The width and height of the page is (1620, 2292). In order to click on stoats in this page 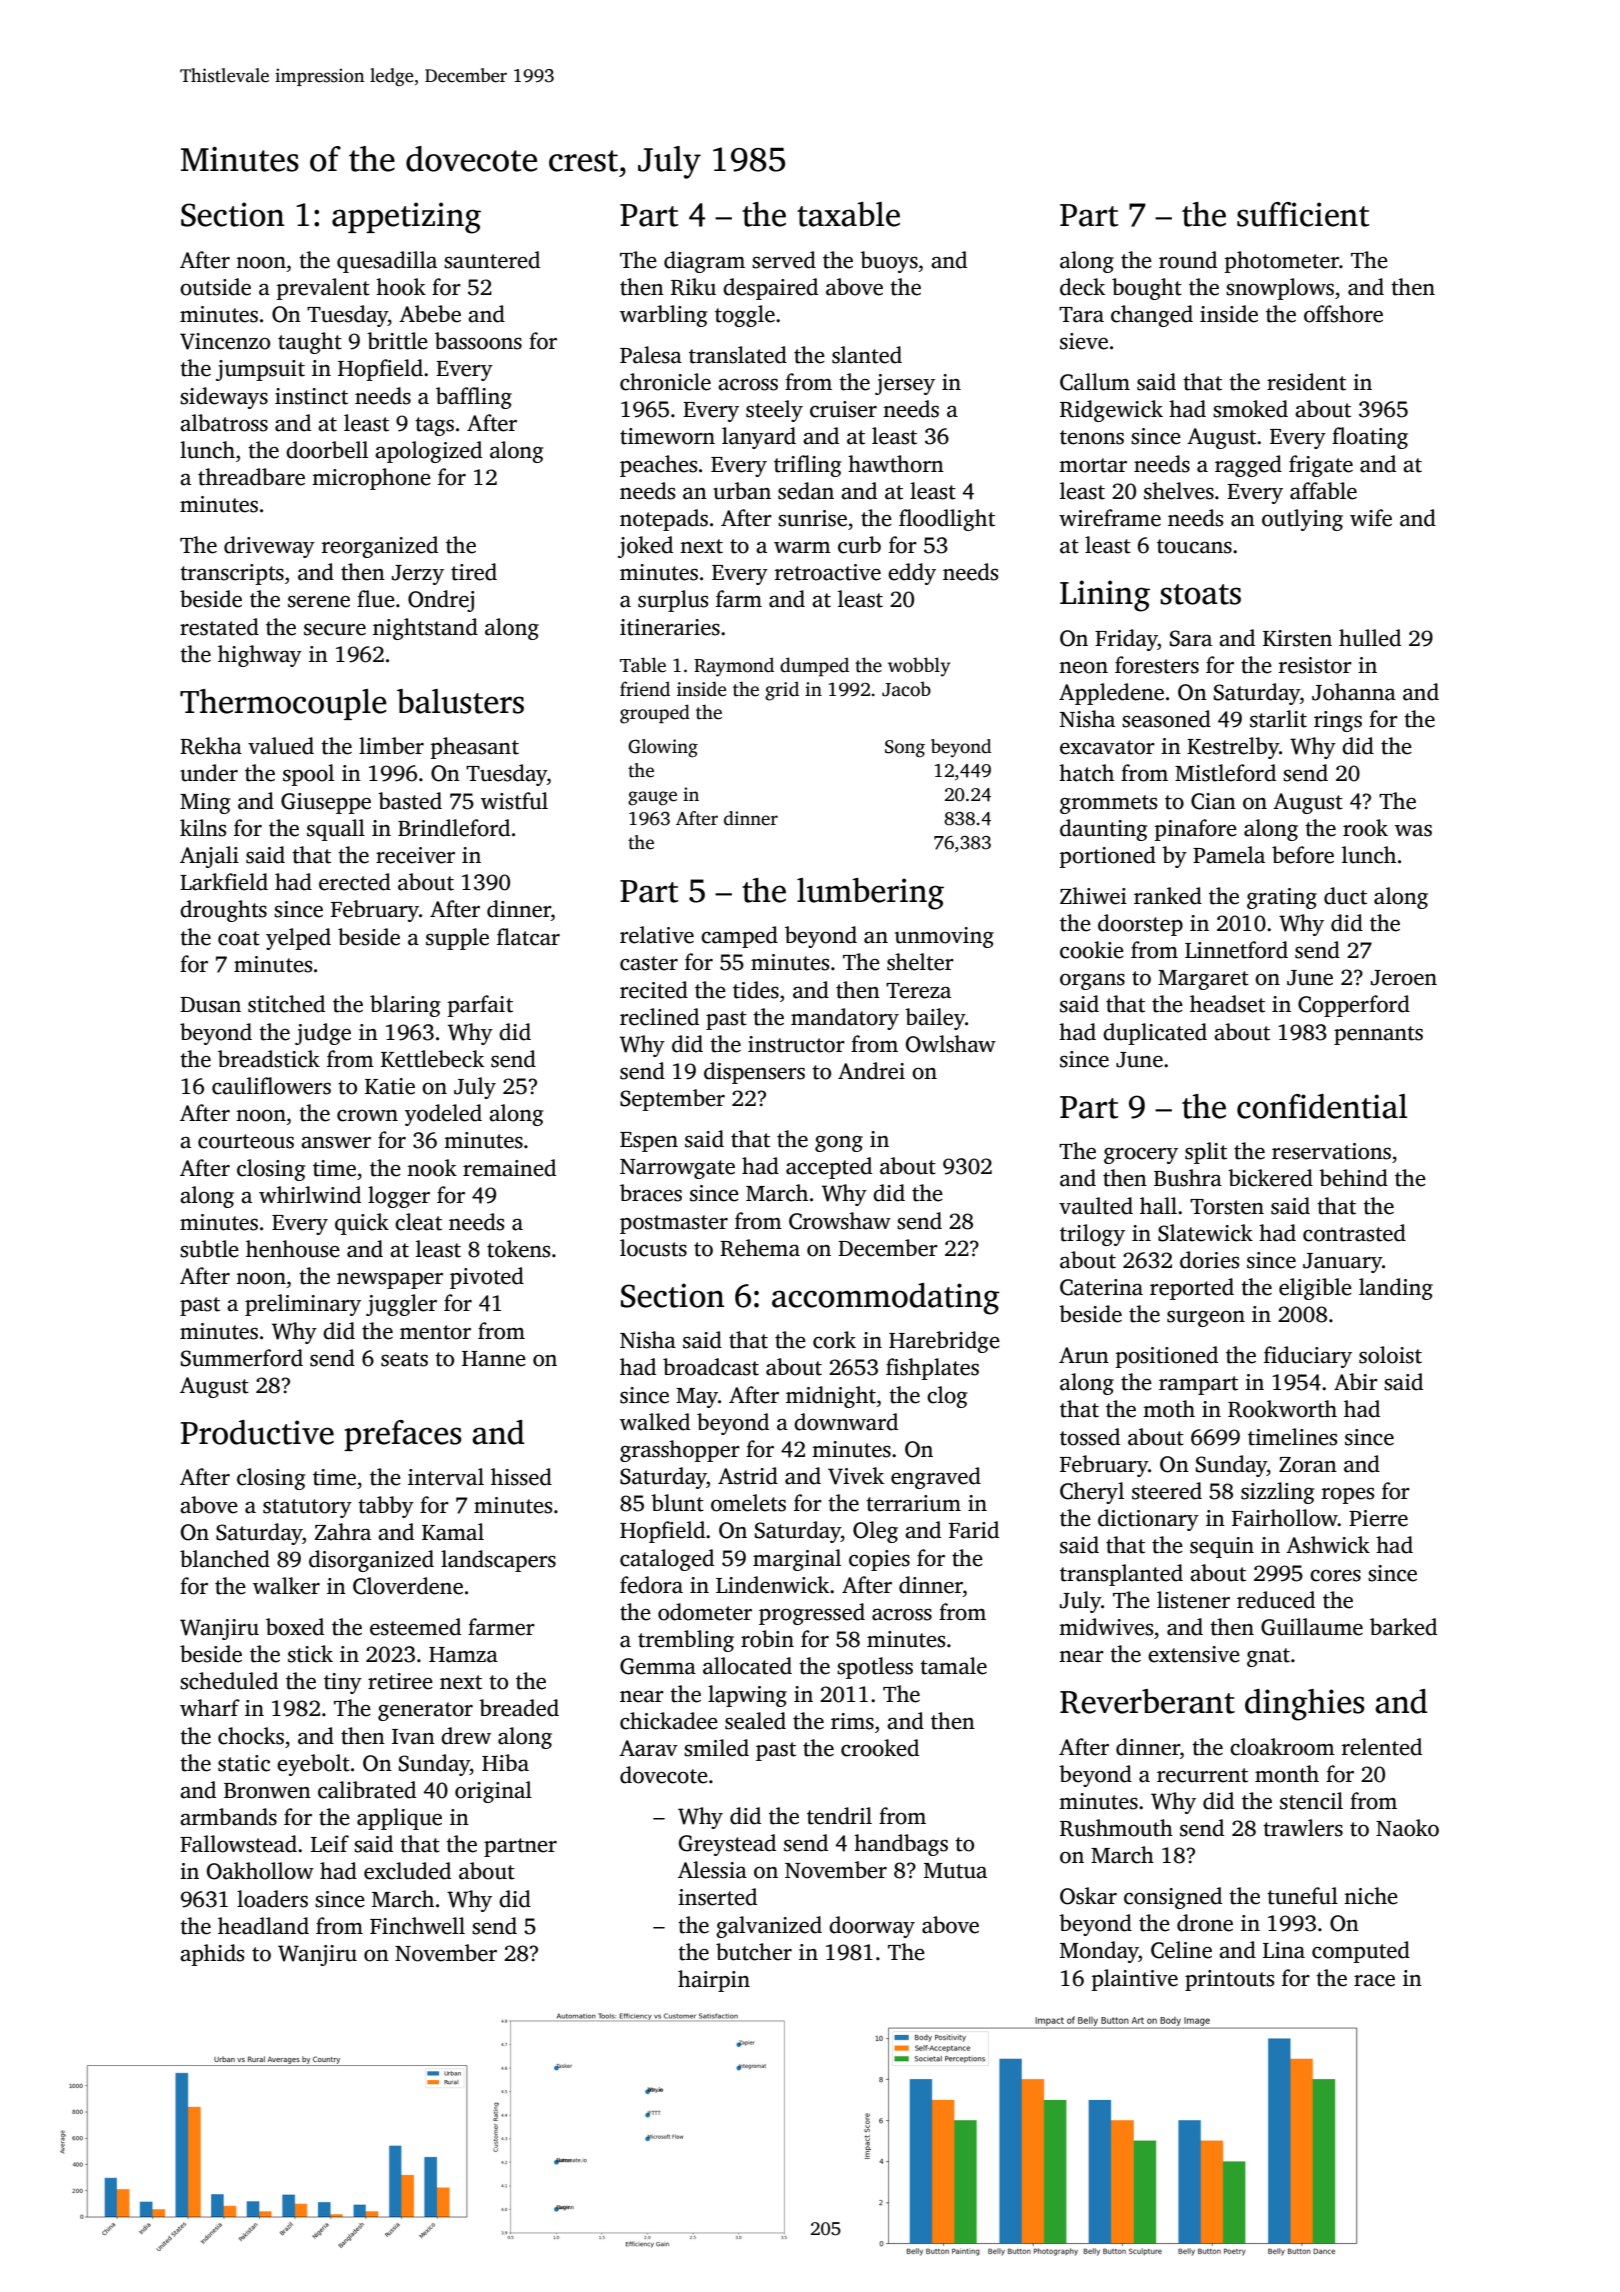, I will do `click(1200, 594)`.
